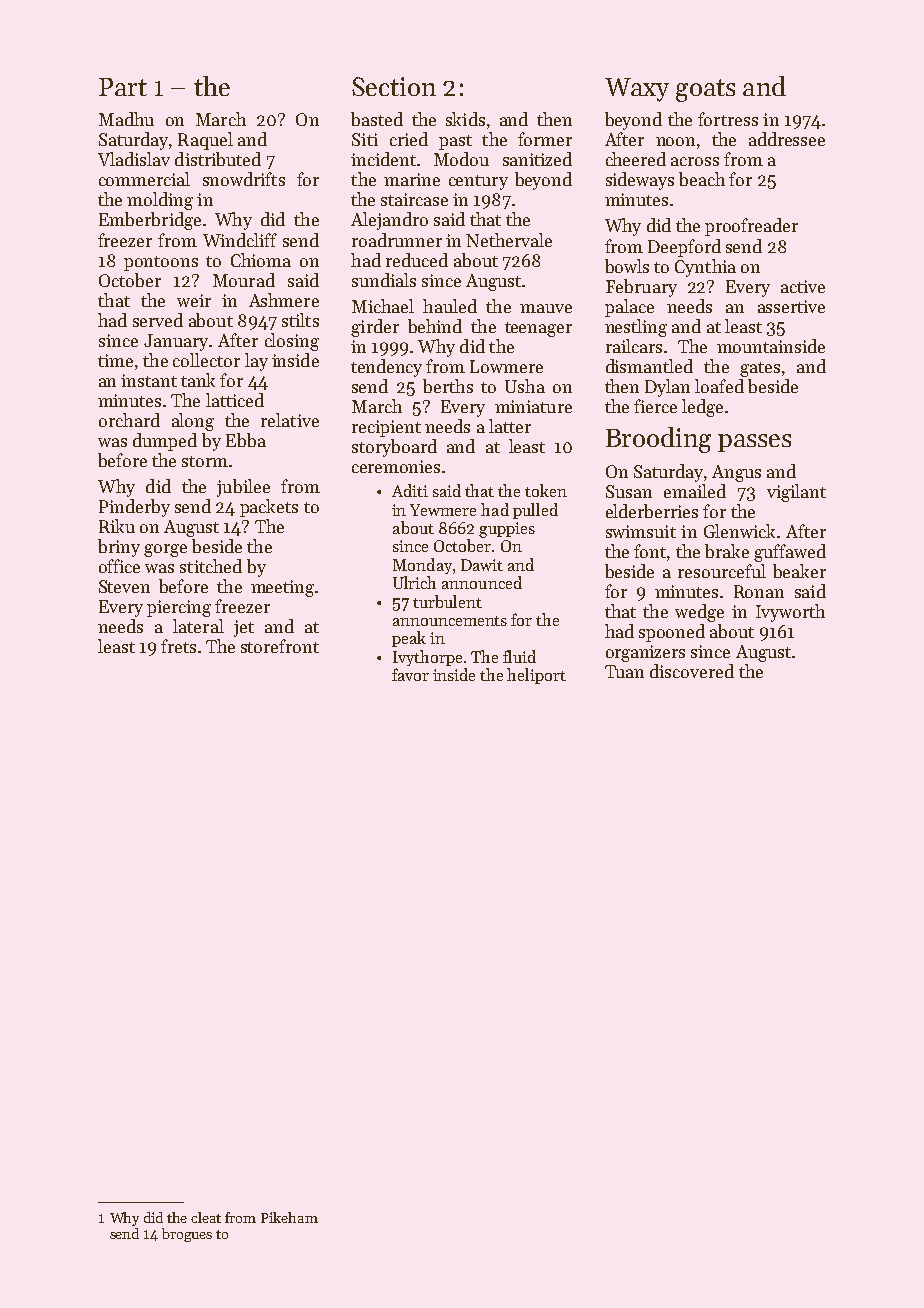 The width and height of the page is (924, 1308). Describe the element at coordinates (394, 86) in the page. I see `Section` at that location.
